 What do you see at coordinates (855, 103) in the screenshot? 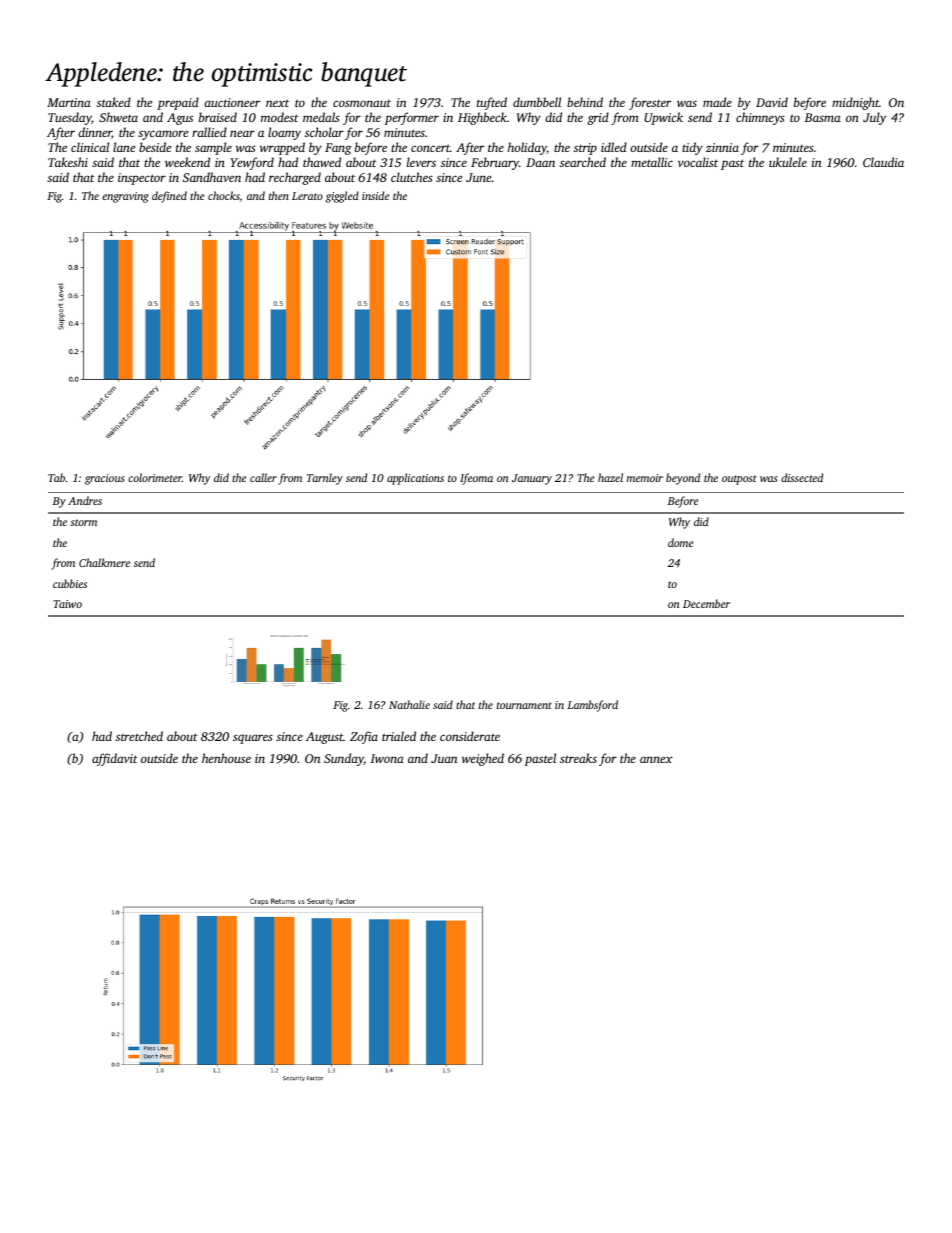
I see `midnight` at bounding box center [855, 103].
